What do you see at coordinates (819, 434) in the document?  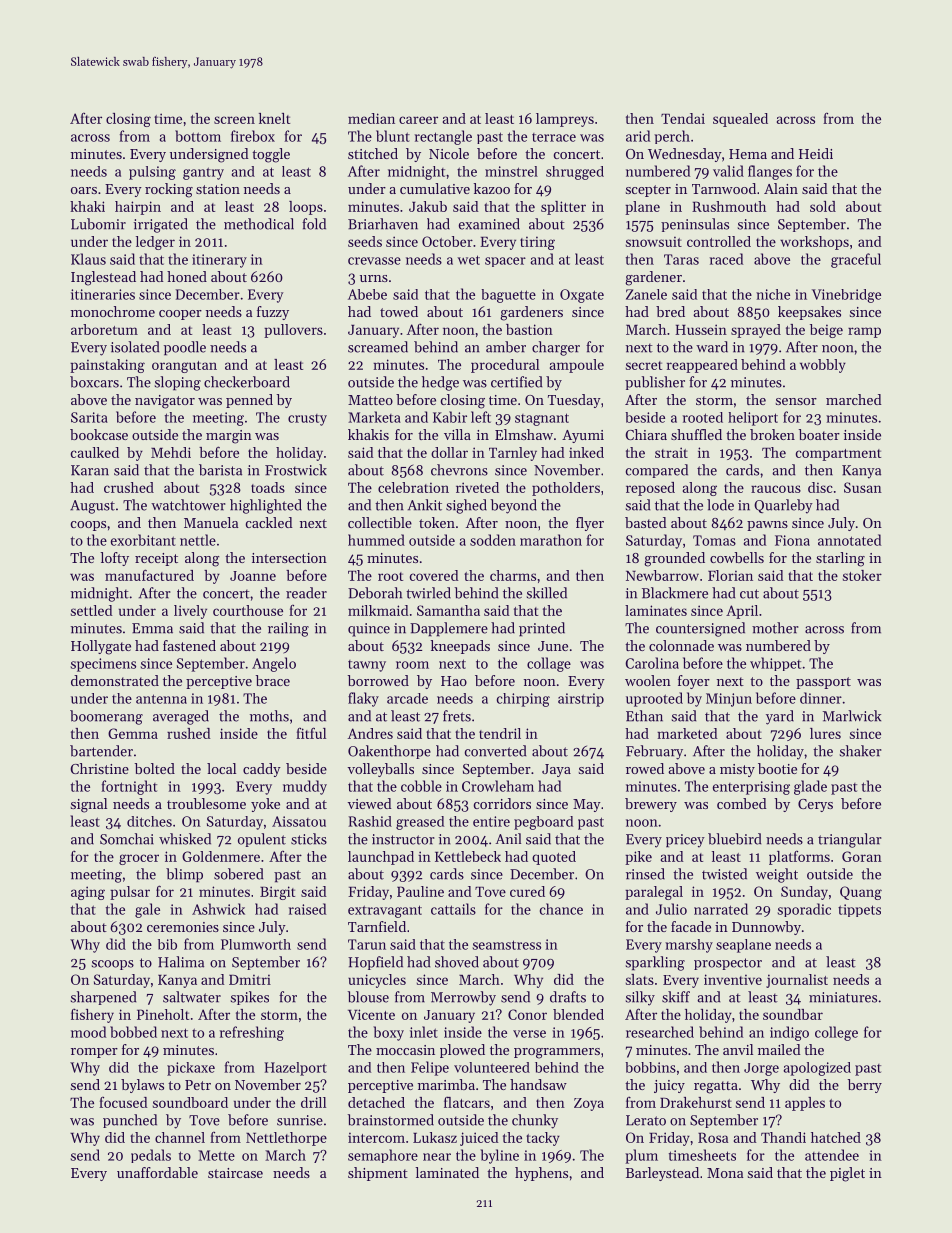 I see `boater` at bounding box center [819, 434].
